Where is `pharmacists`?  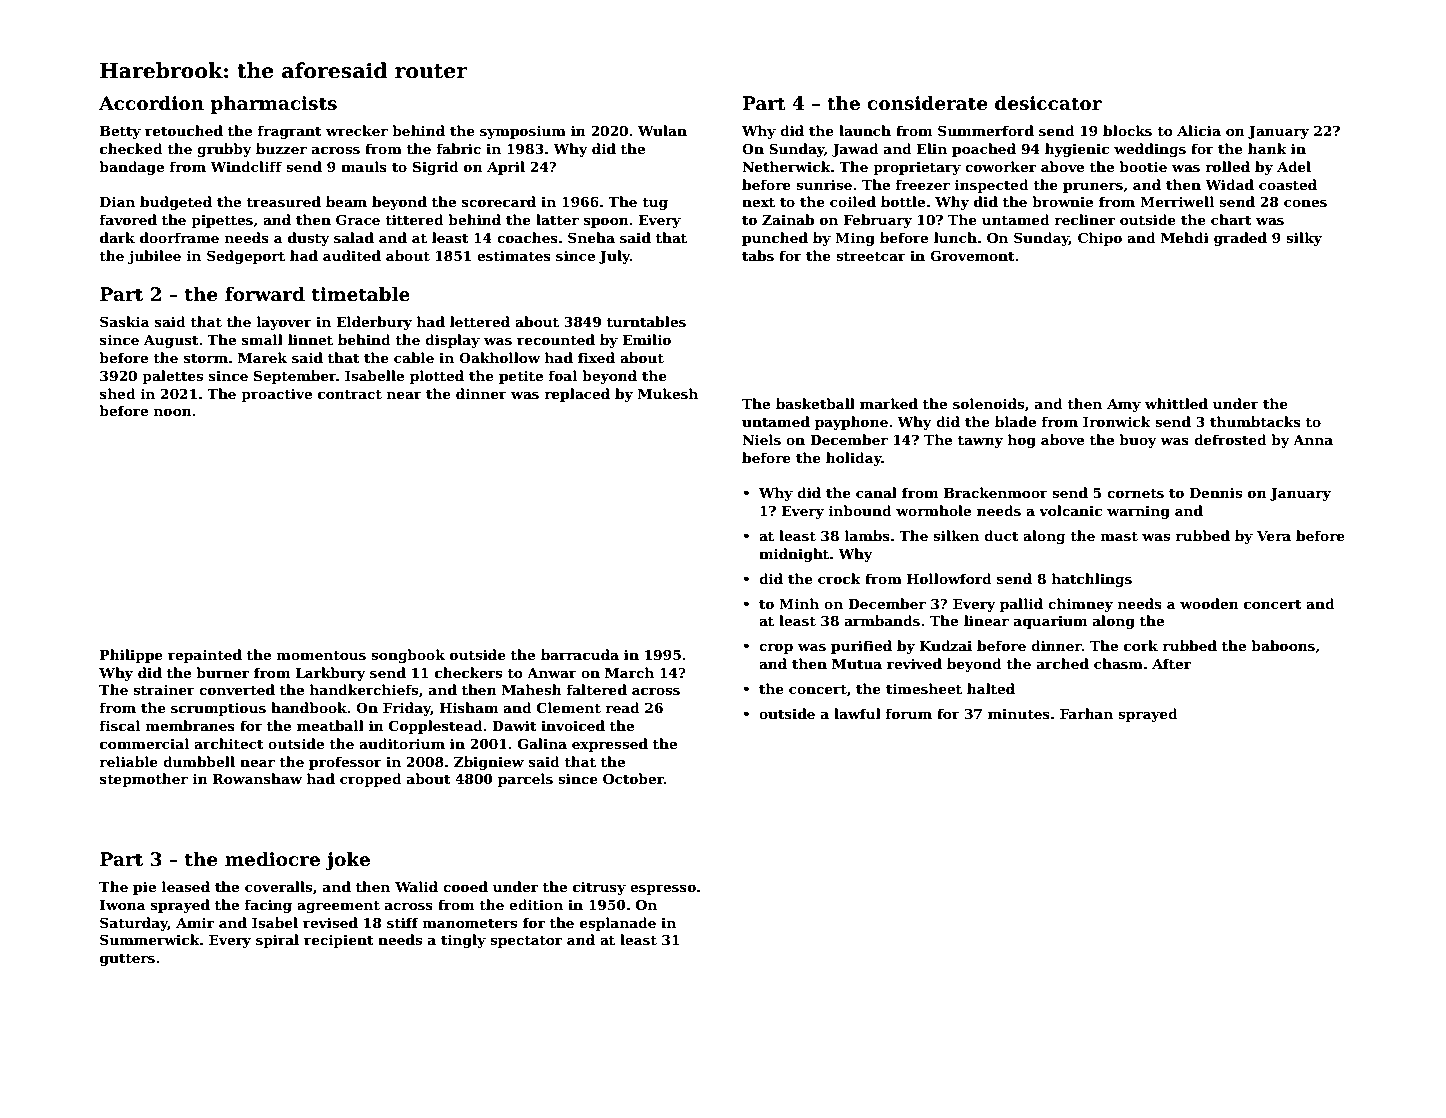 pharmacists is located at coordinates (274, 105).
